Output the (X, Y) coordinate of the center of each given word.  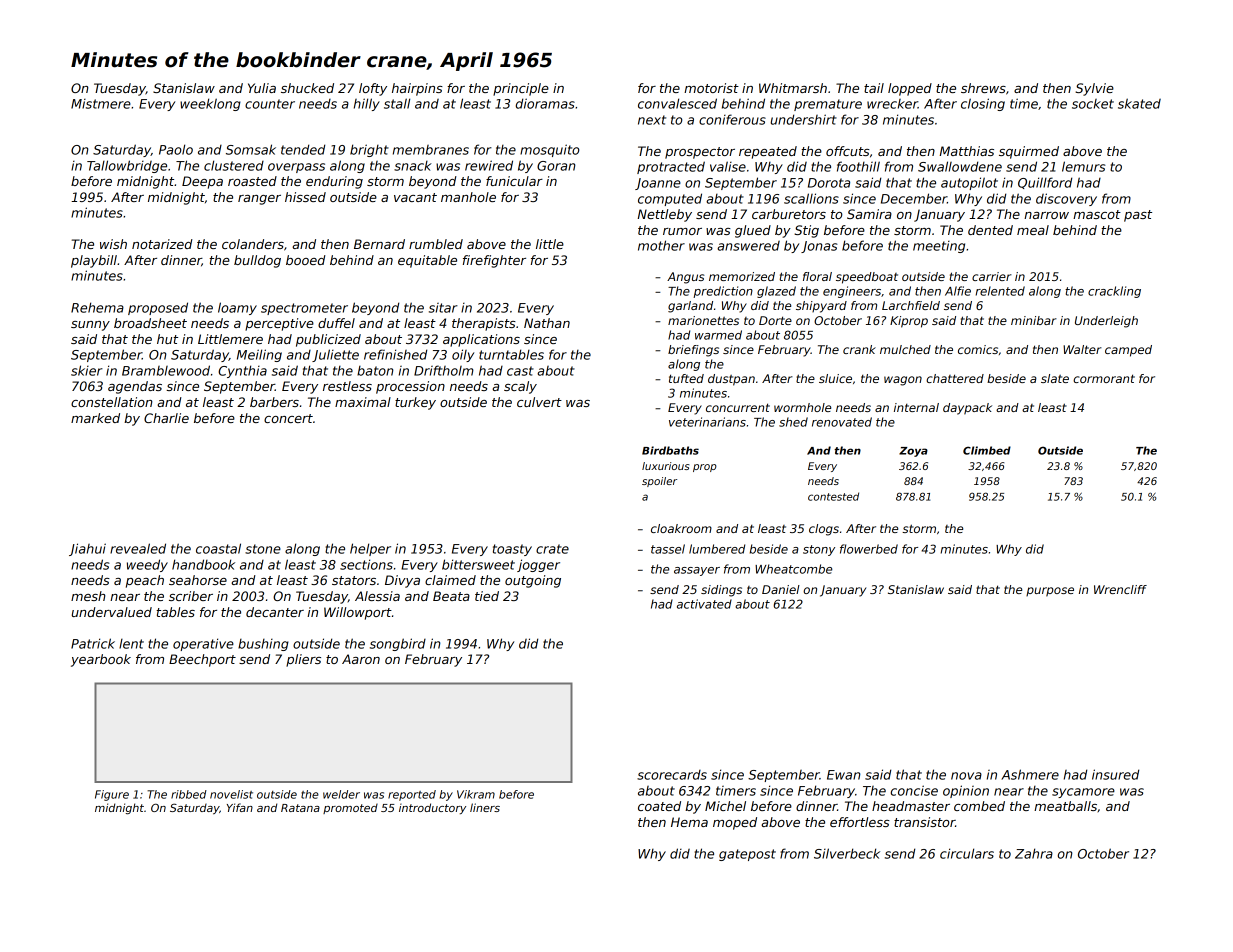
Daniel (781, 589)
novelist (231, 794)
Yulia (262, 88)
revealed (138, 548)
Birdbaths (670, 450)
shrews (983, 88)
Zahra (1034, 853)
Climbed (987, 450)
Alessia (377, 596)
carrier (992, 276)
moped (735, 823)
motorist (711, 88)
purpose (1050, 592)
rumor (682, 231)
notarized (162, 244)
